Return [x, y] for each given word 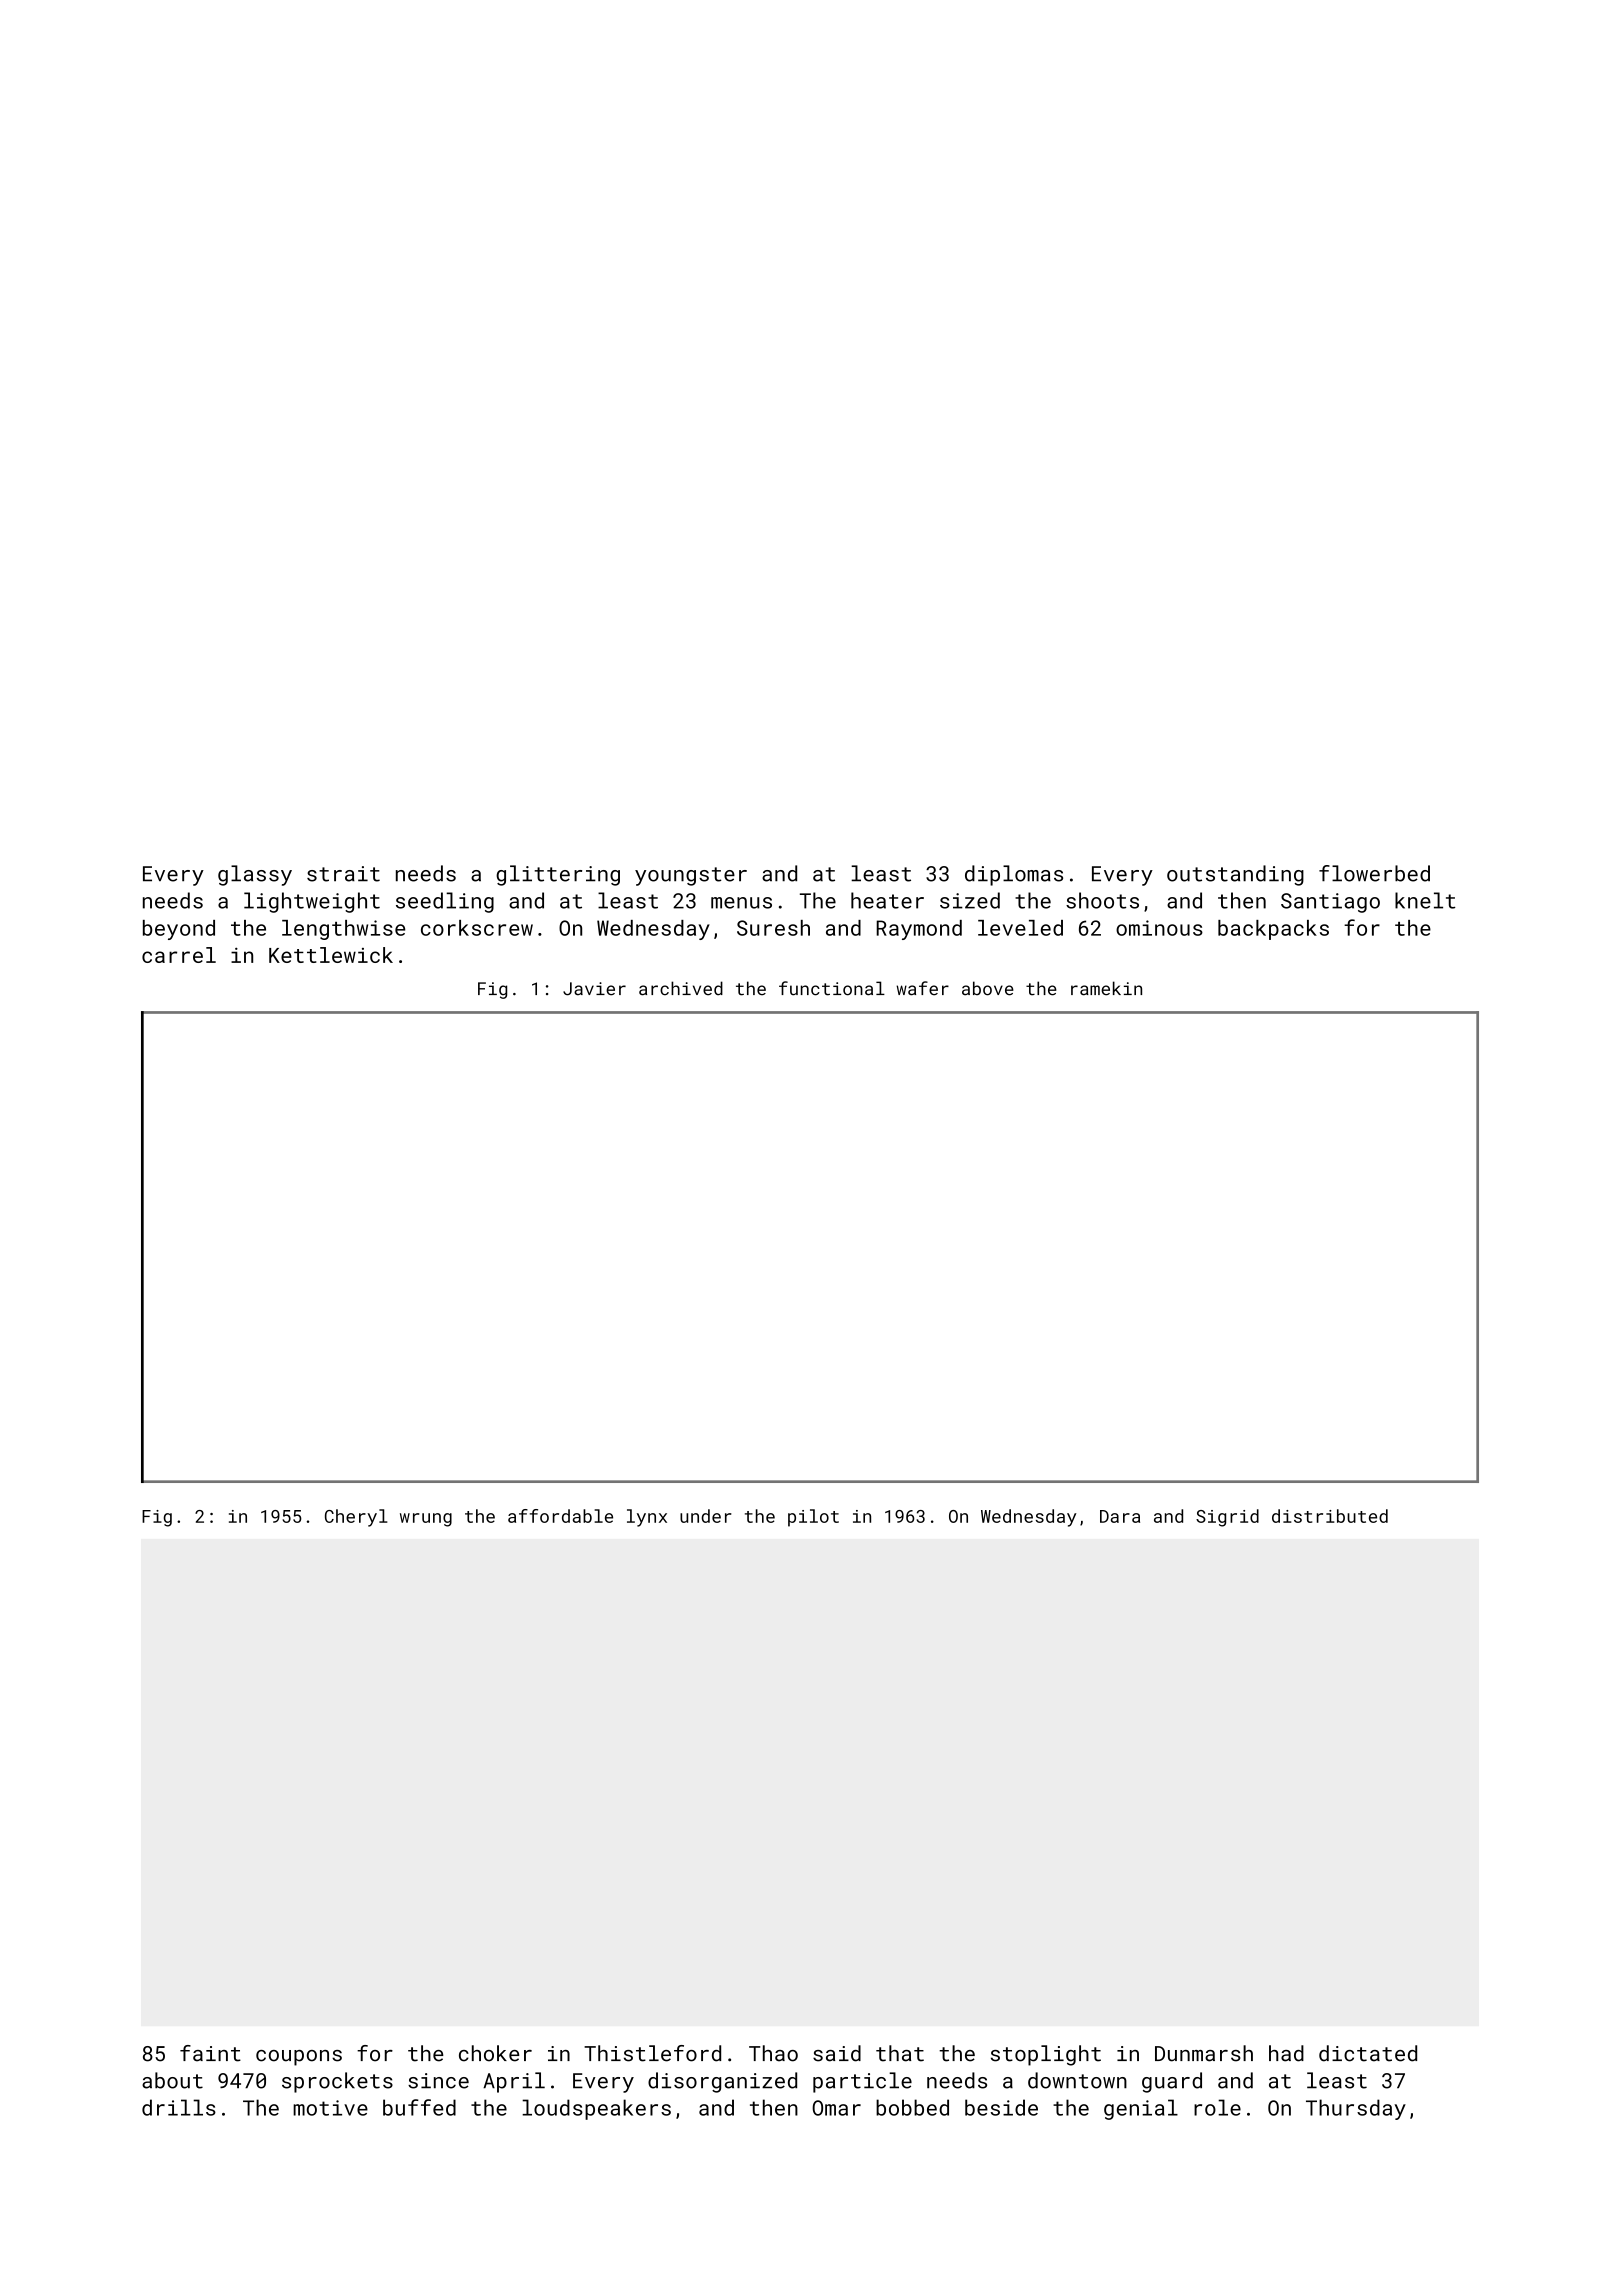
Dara [1120, 1516]
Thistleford [652, 2053]
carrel [179, 955]
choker [495, 2053]
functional [832, 988]
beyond [179, 930]
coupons [299, 2058]
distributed [1330, 1516]
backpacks [1273, 930]
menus [741, 903]
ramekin [1106, 988]
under [706, 1516]
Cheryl [356, 1518]
